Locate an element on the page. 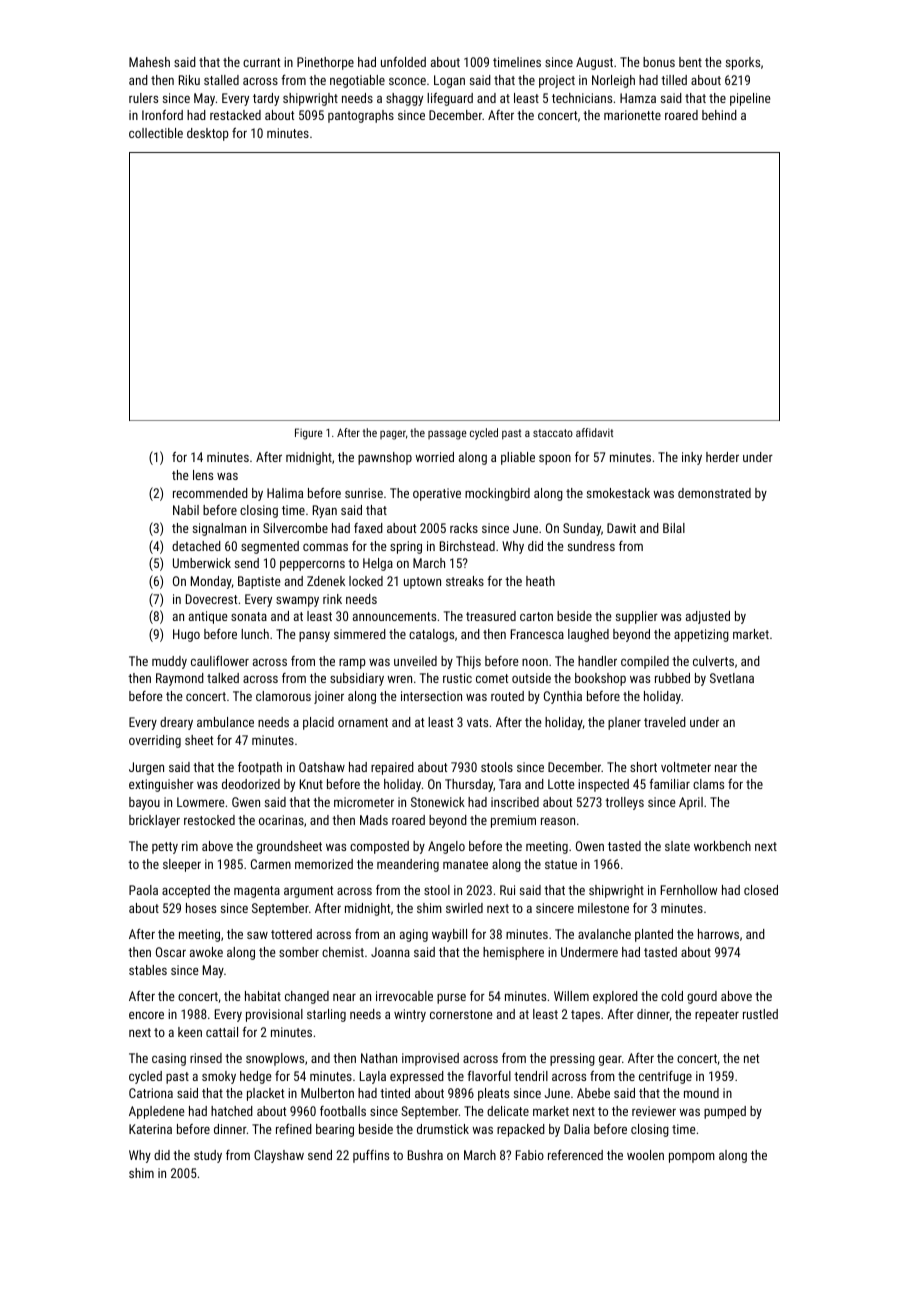  snowplows is located at coordinates (275, 1059).
